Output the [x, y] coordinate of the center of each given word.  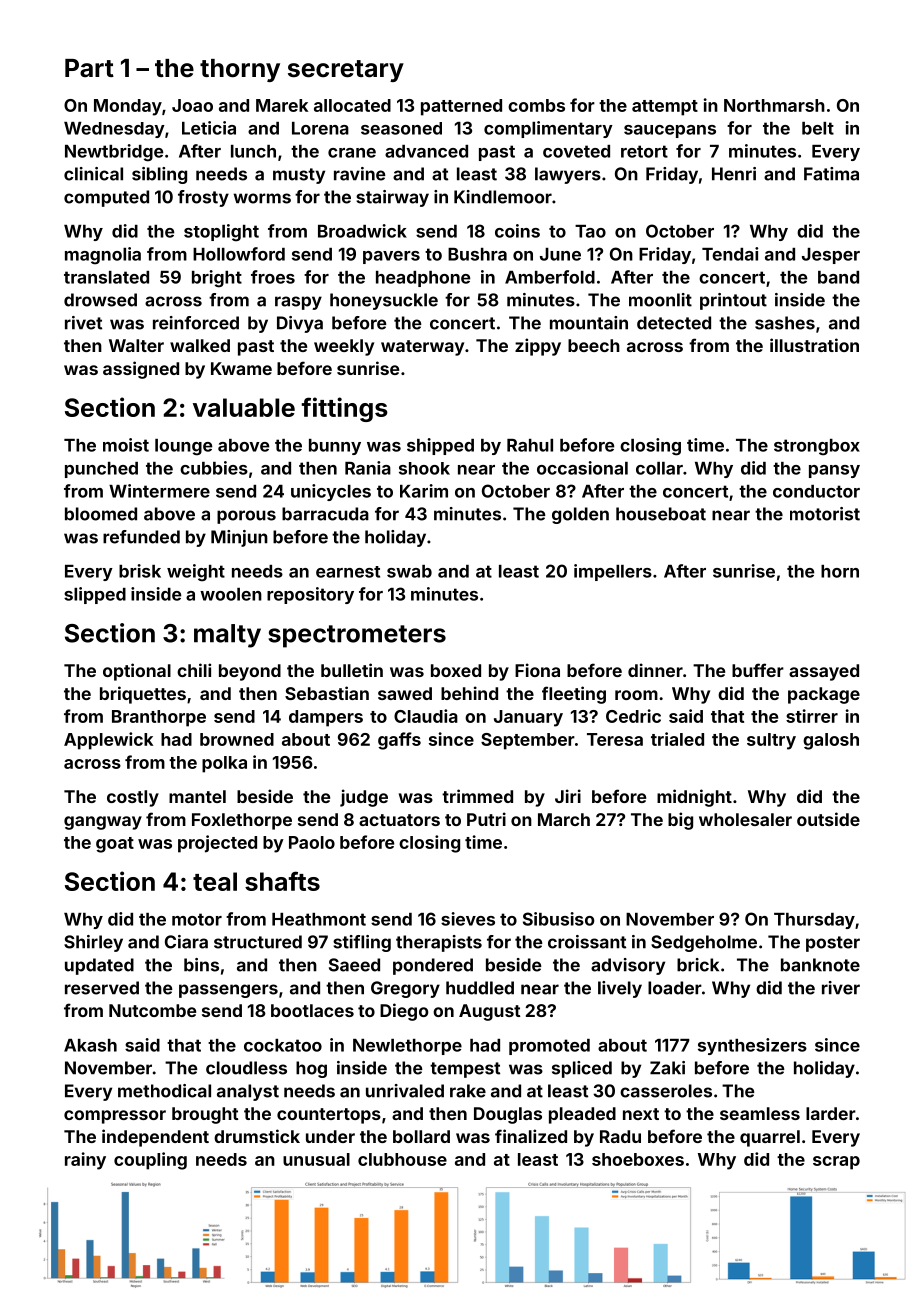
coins [517, 231]
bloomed [101, 514]
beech [594, 345]
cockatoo [283, 1045]
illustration [814, 345]
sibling [159, 175]
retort [644, 151]
